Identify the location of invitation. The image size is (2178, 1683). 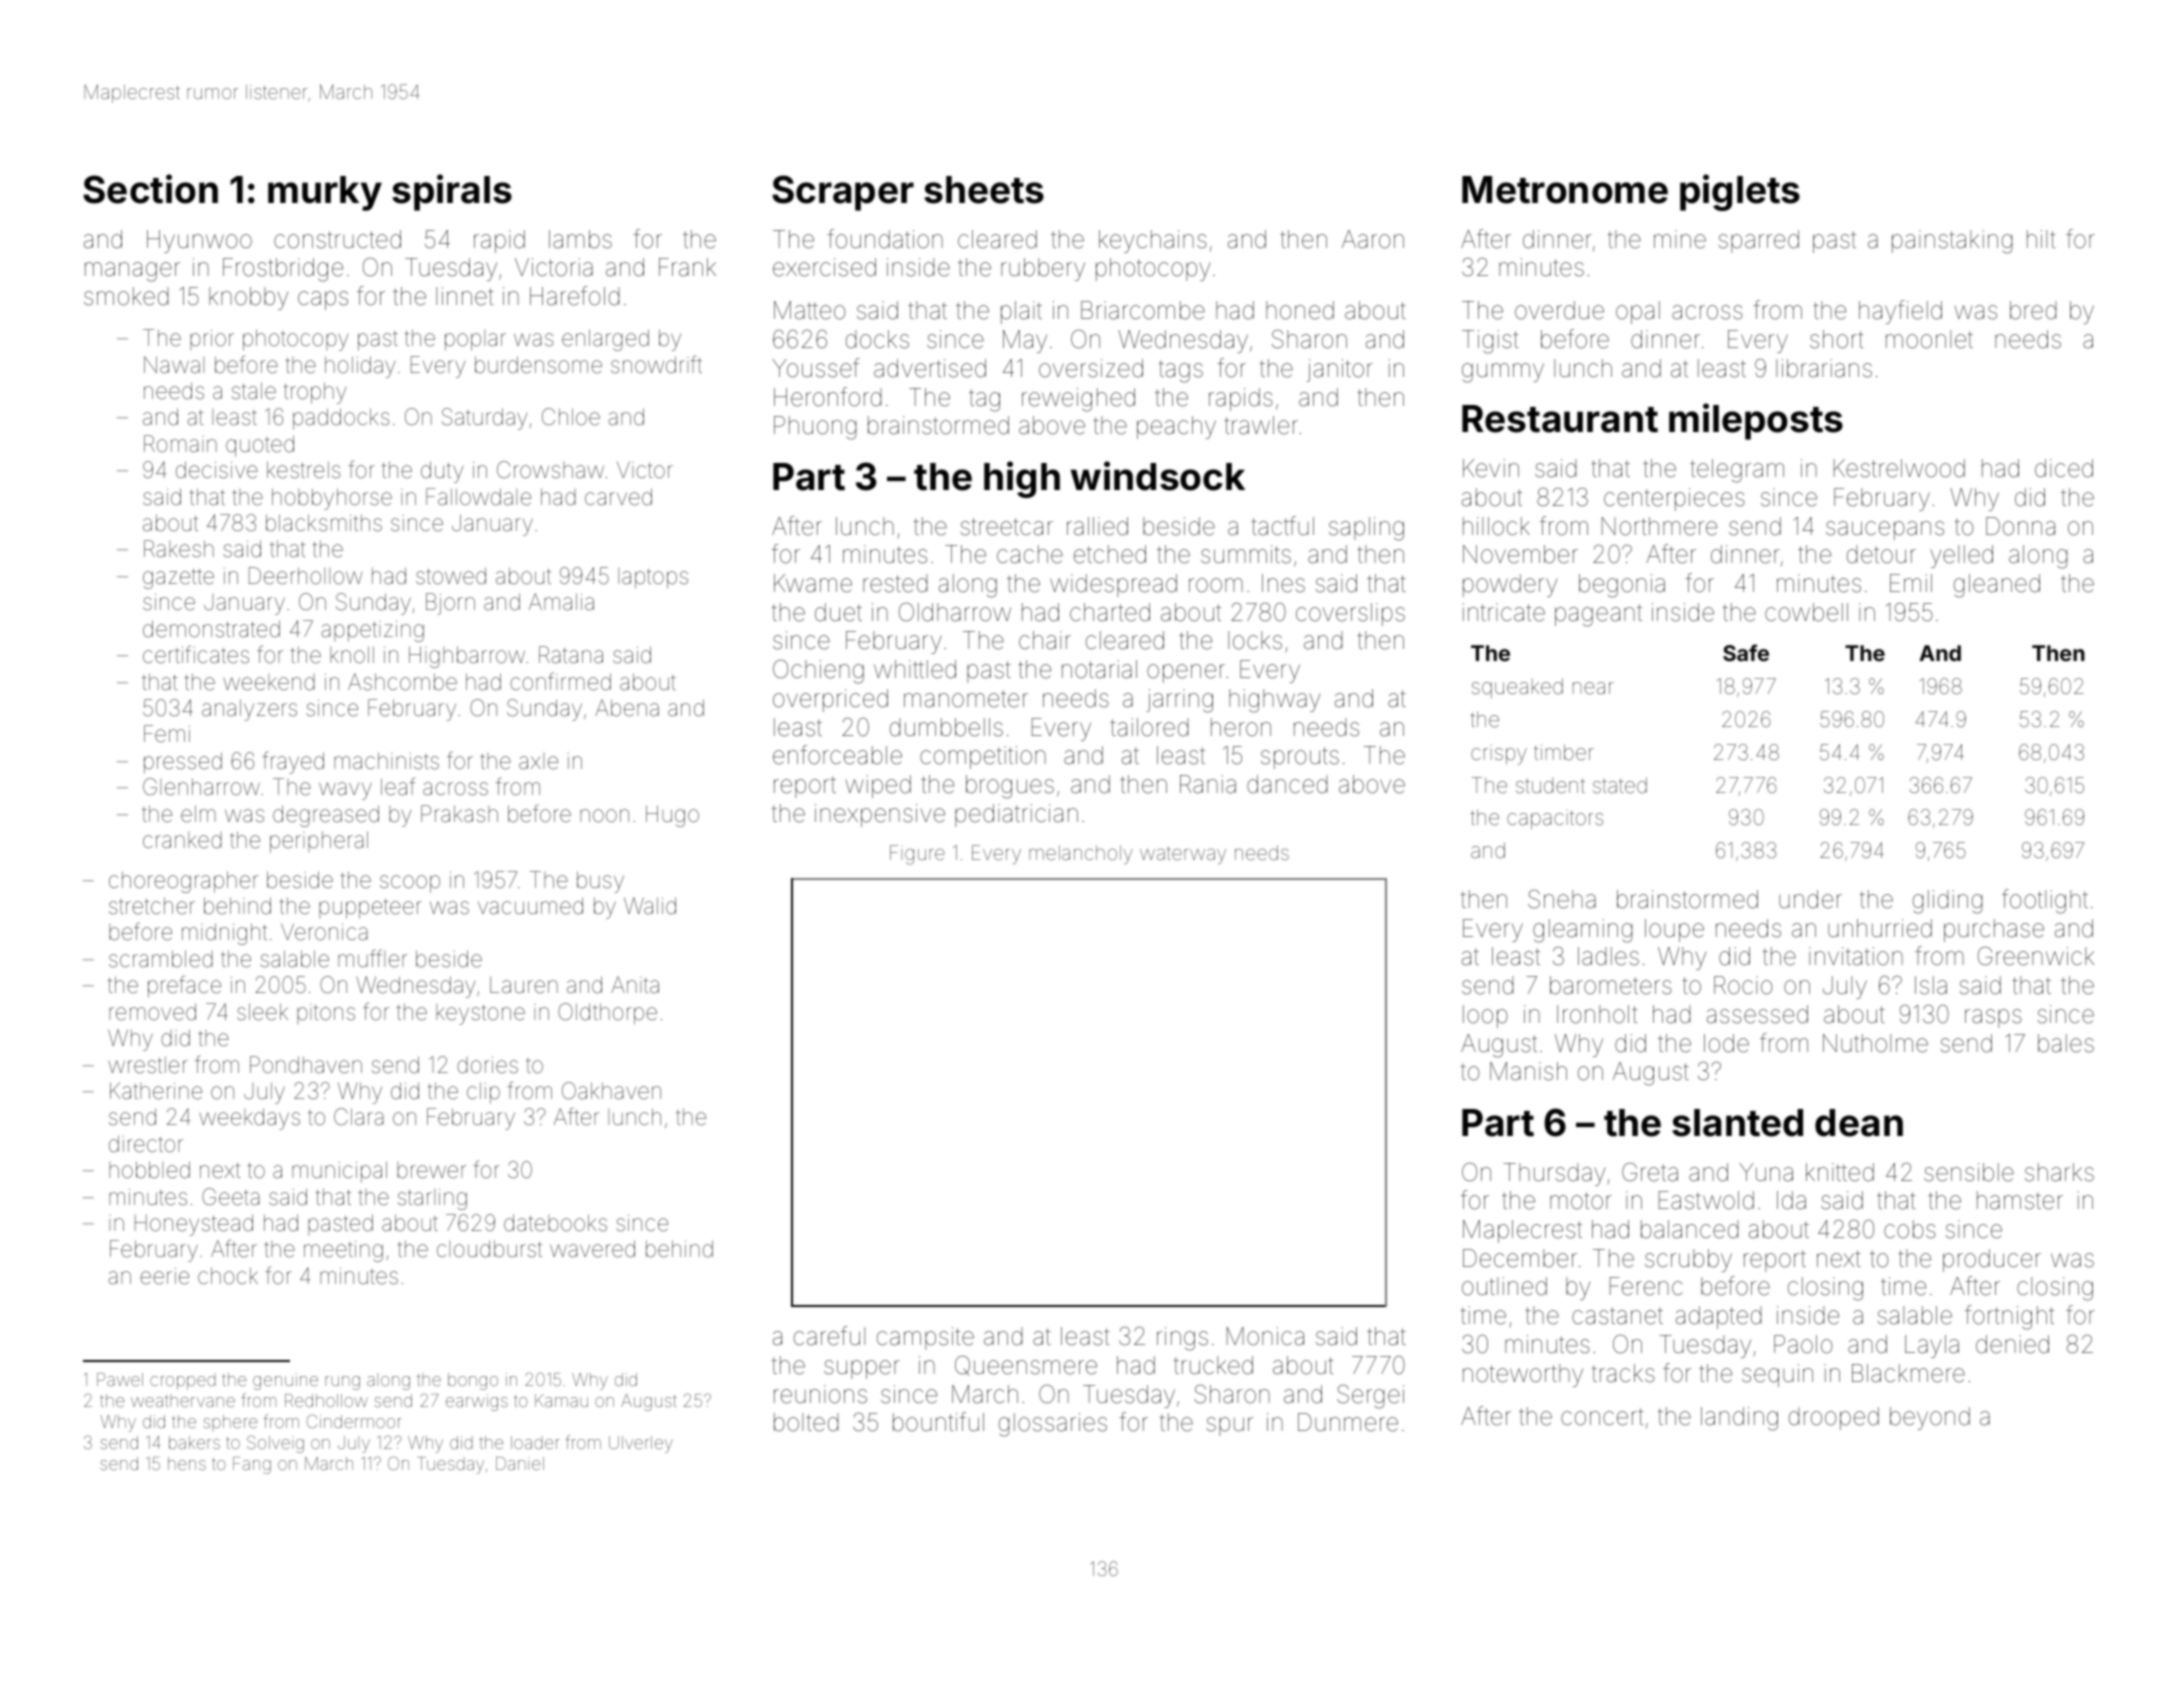
(1856, 956).
